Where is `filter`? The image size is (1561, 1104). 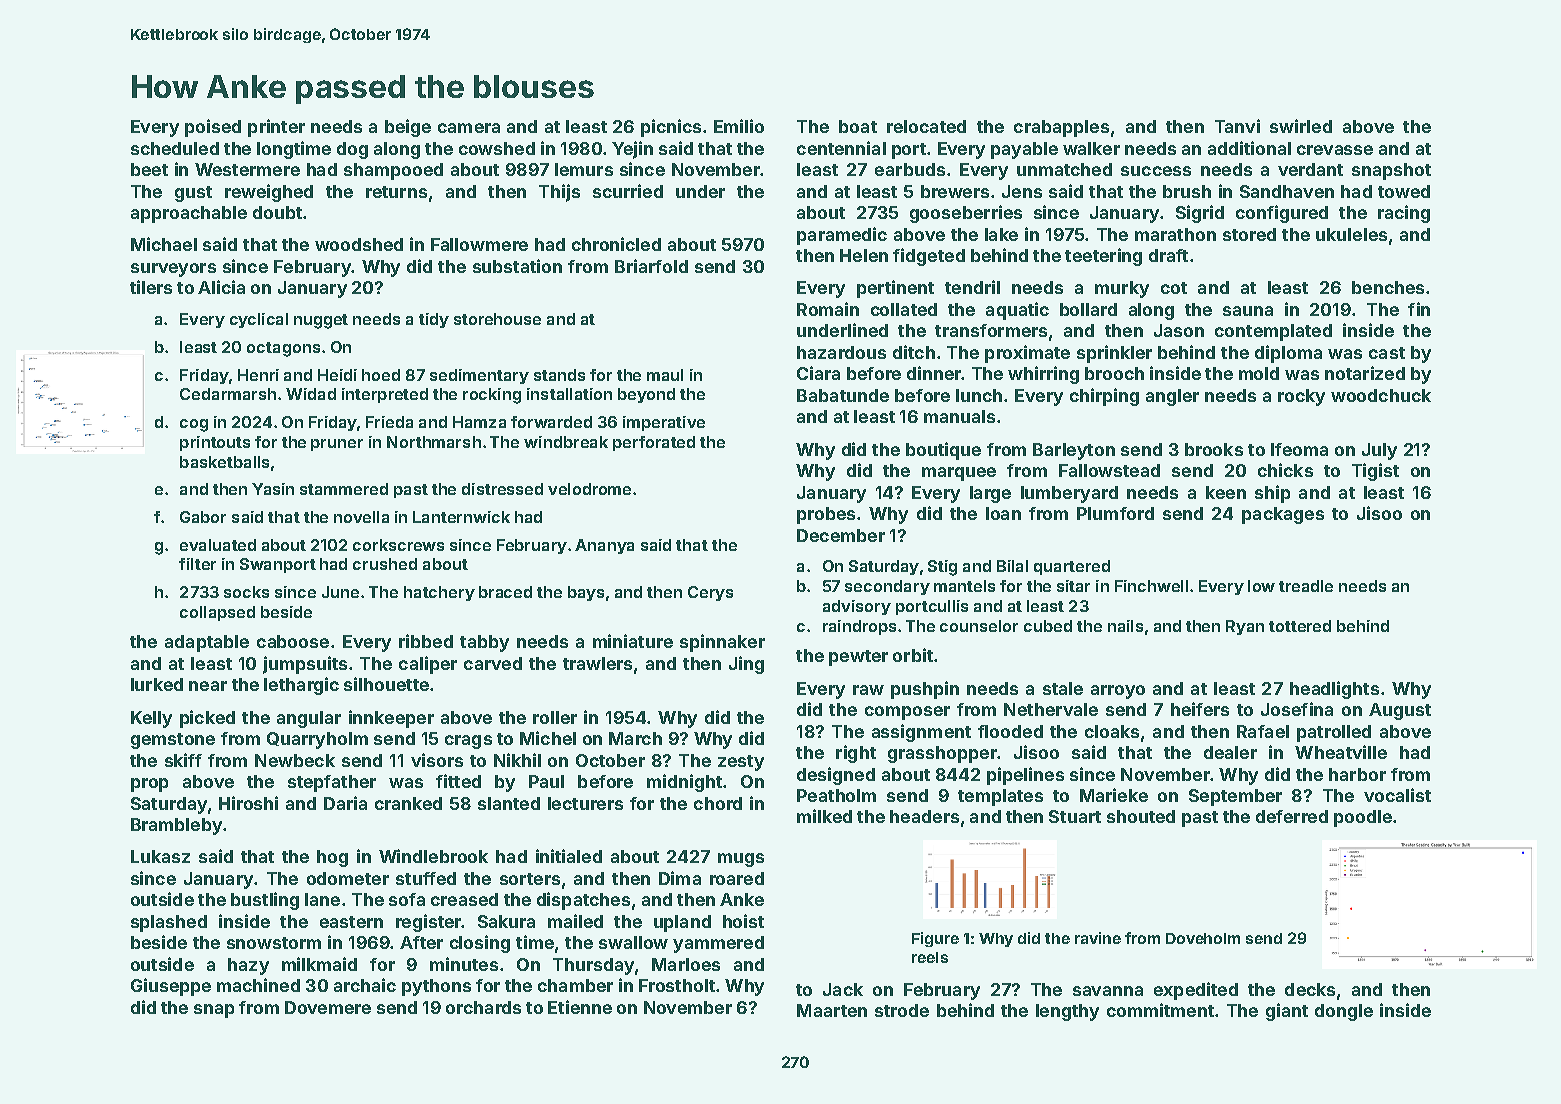 filter is located at coordinates (197, 564).
